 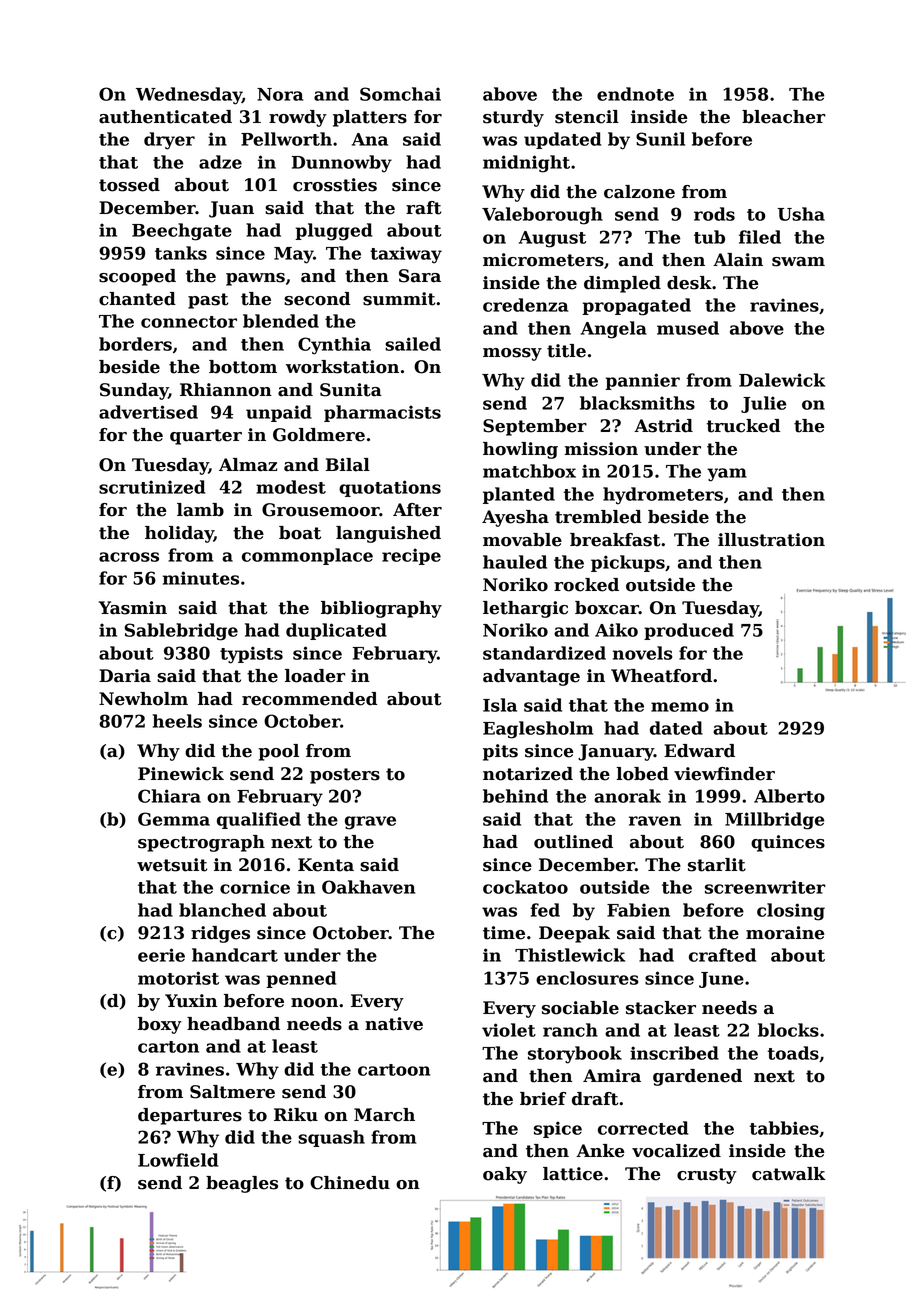 What do you see at coordinates (179, 534) in the screenshot?
I see `holiday` at bounding box center [179, 534].
